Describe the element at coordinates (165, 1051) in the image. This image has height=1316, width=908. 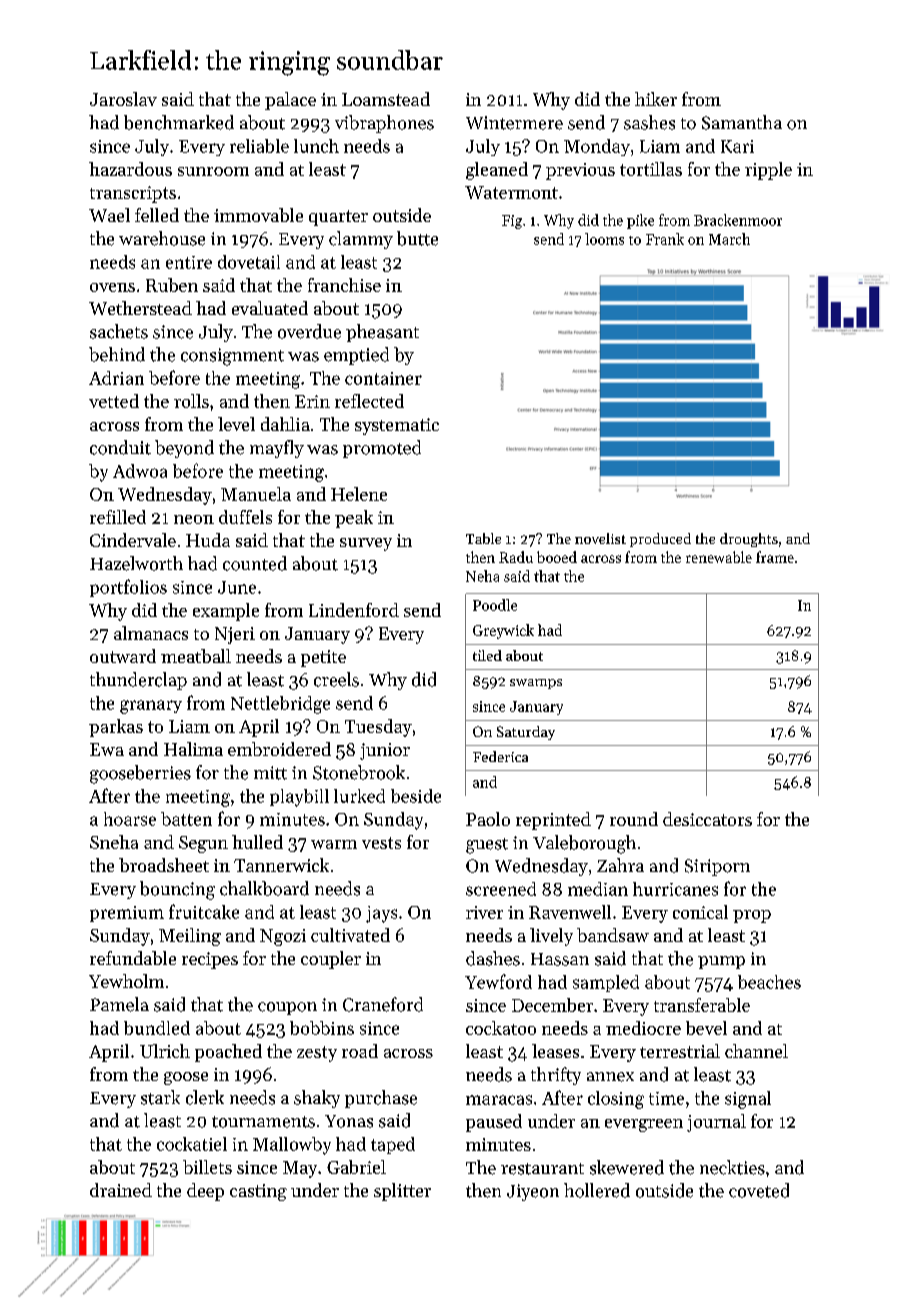
I see `Ulrich` at that location.
